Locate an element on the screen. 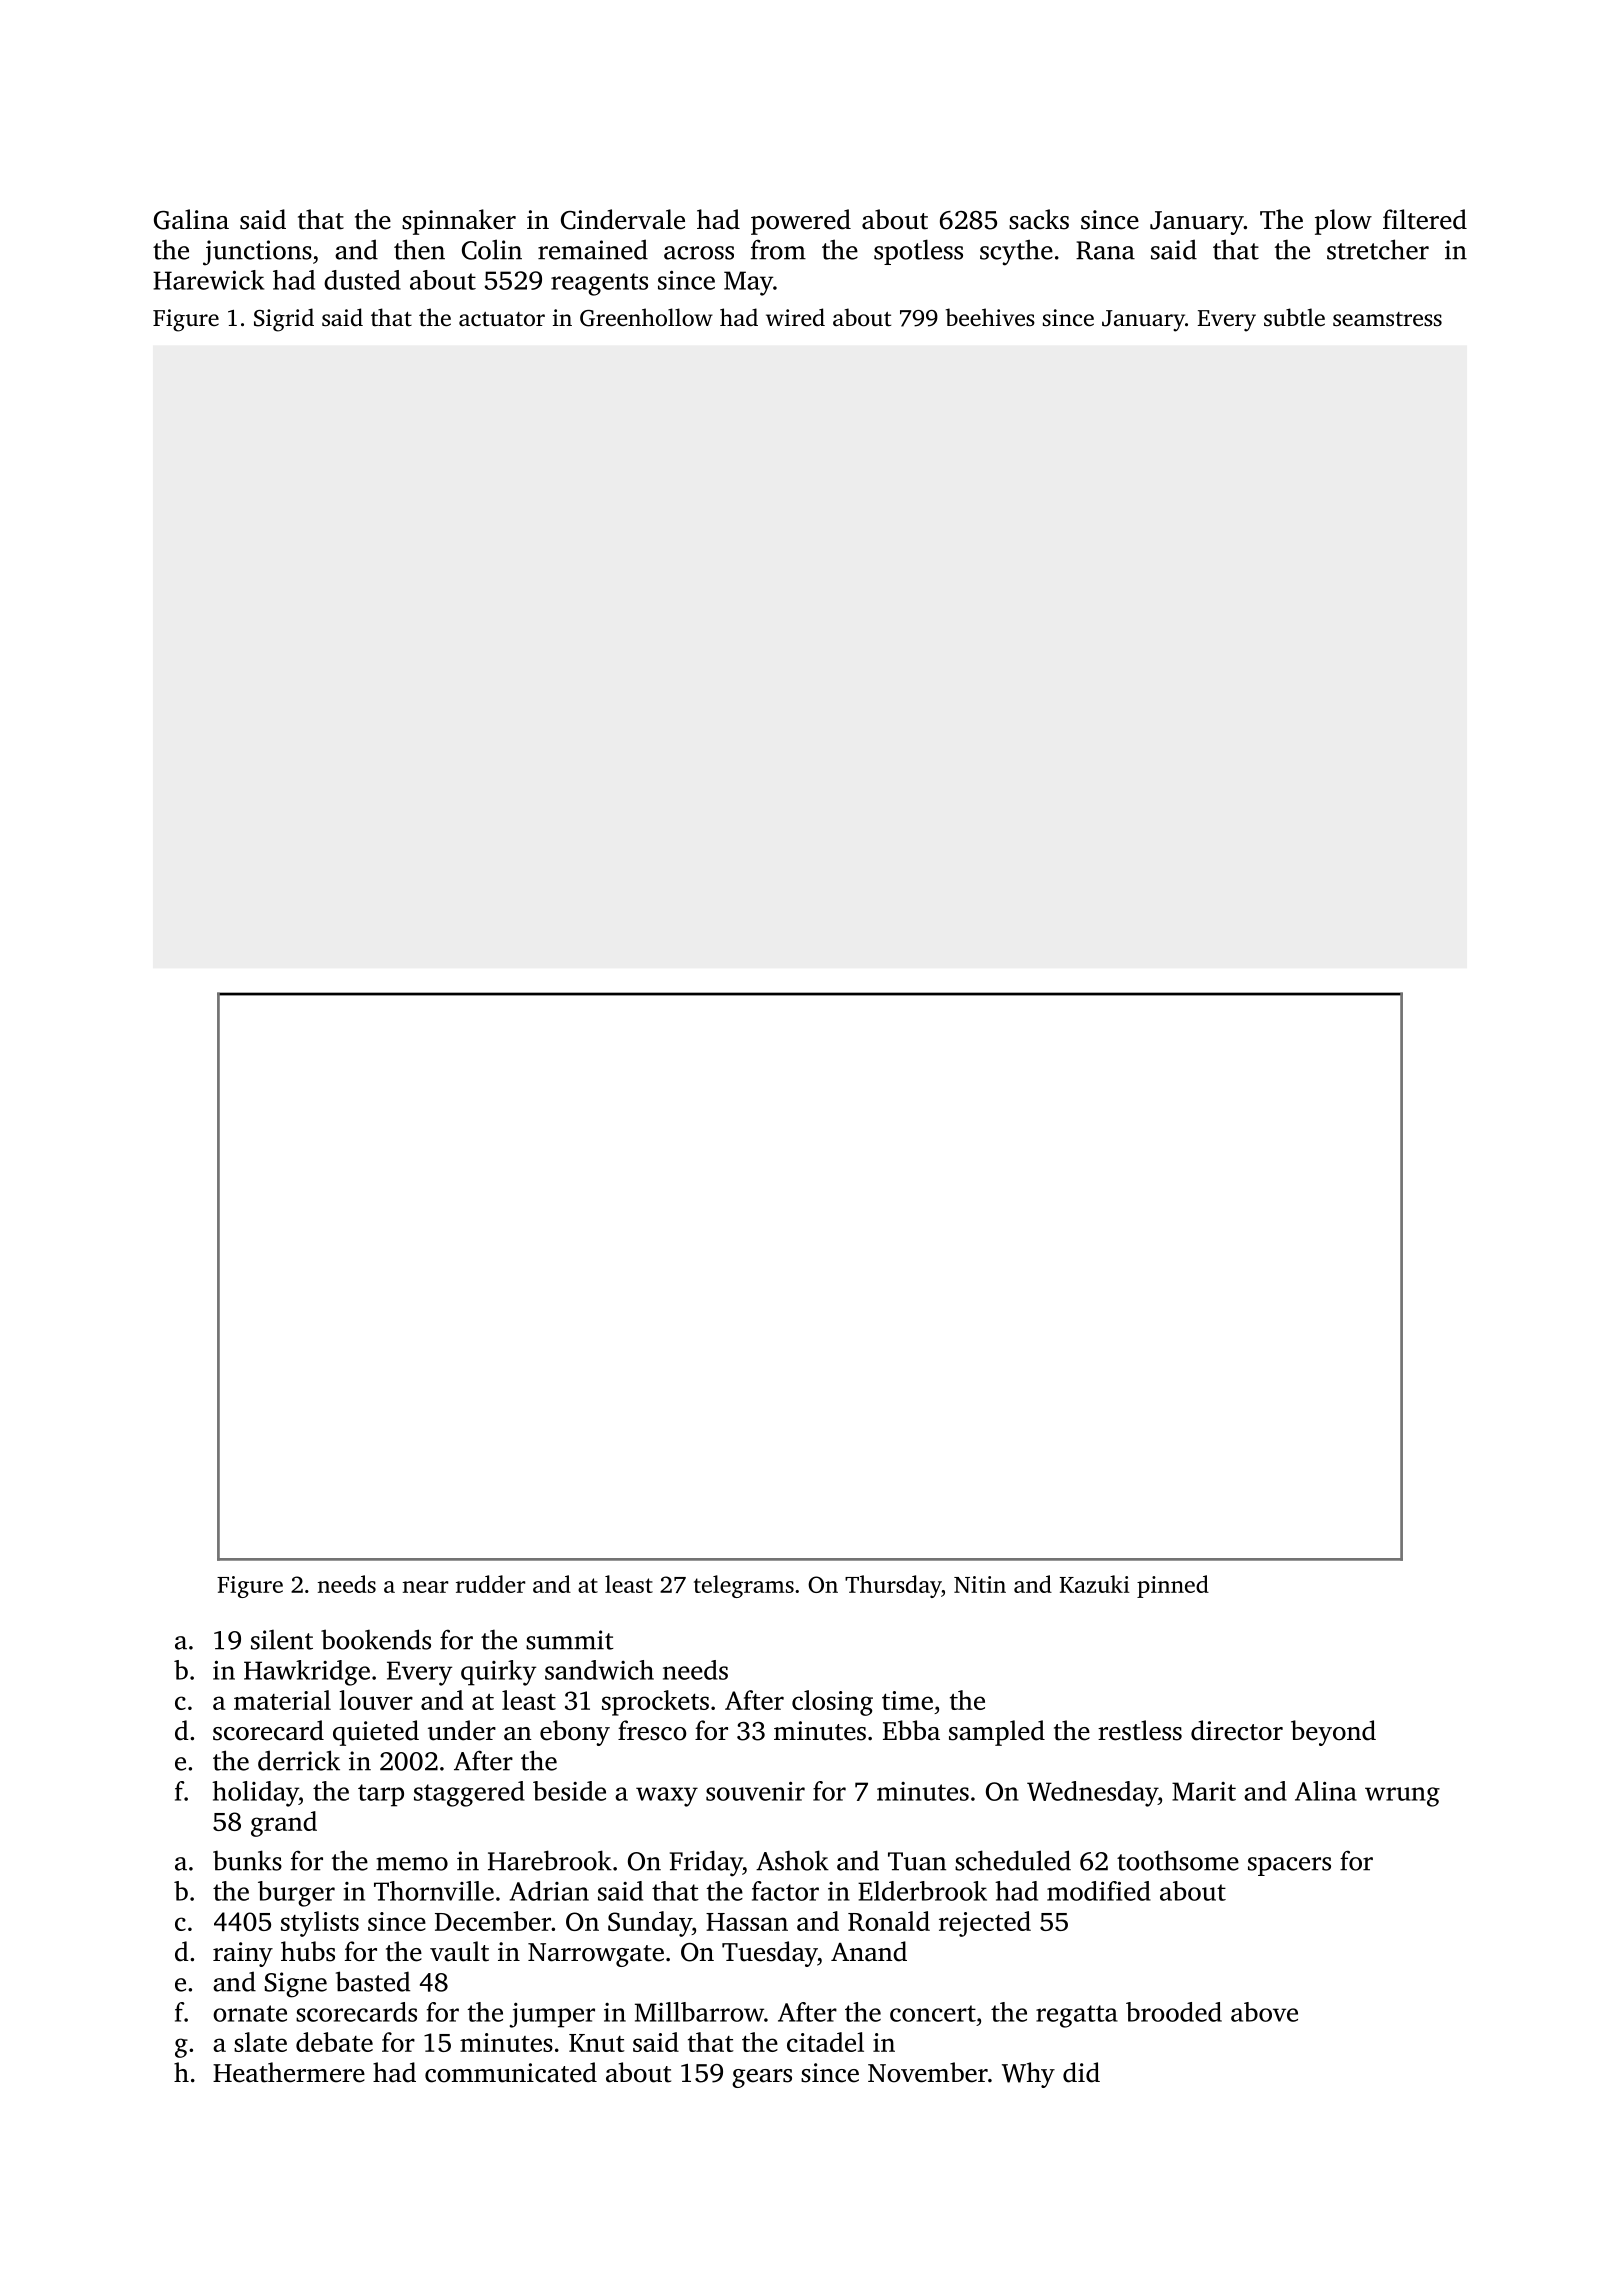 This screenshot has height=2292, width=1620. pinned is located at coordinates (1173, 1586).
